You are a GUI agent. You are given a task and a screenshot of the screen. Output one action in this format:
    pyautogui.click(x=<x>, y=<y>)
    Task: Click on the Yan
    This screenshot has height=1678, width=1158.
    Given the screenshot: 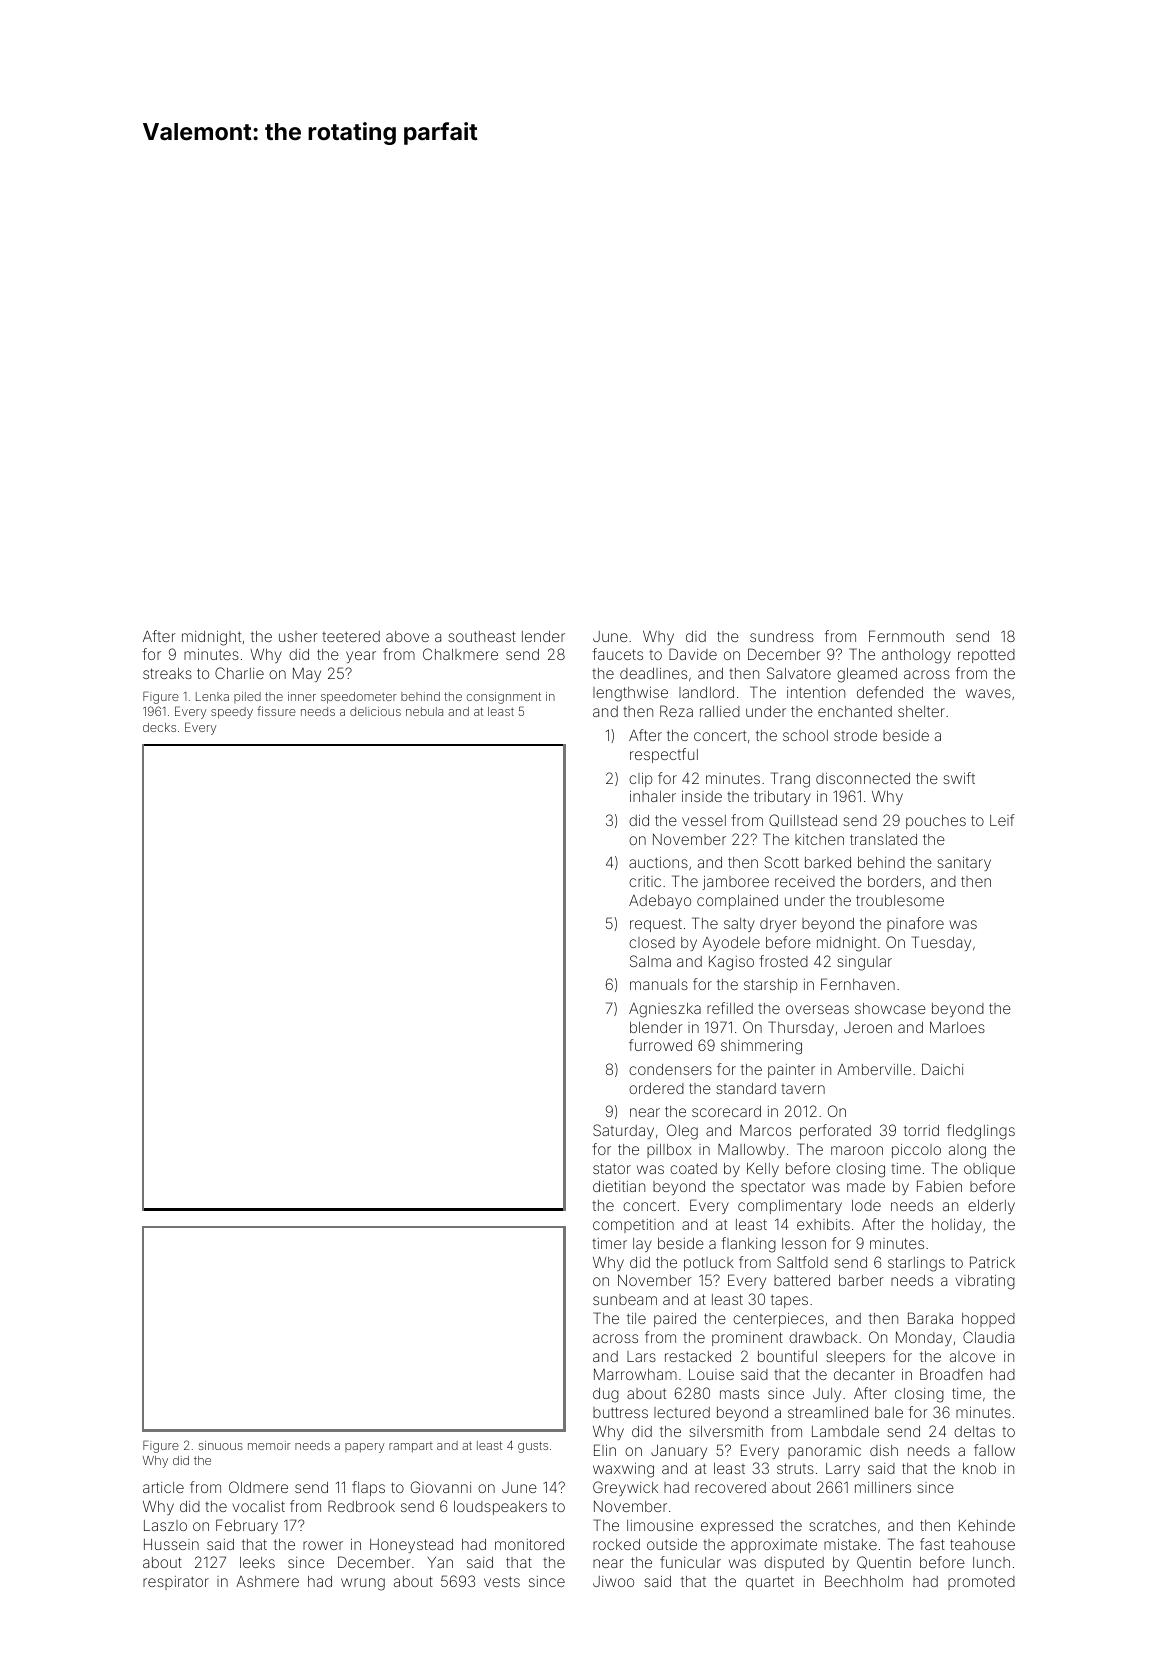 What is the action you would take?
    pyautogui.click(x=440, y=1562)
